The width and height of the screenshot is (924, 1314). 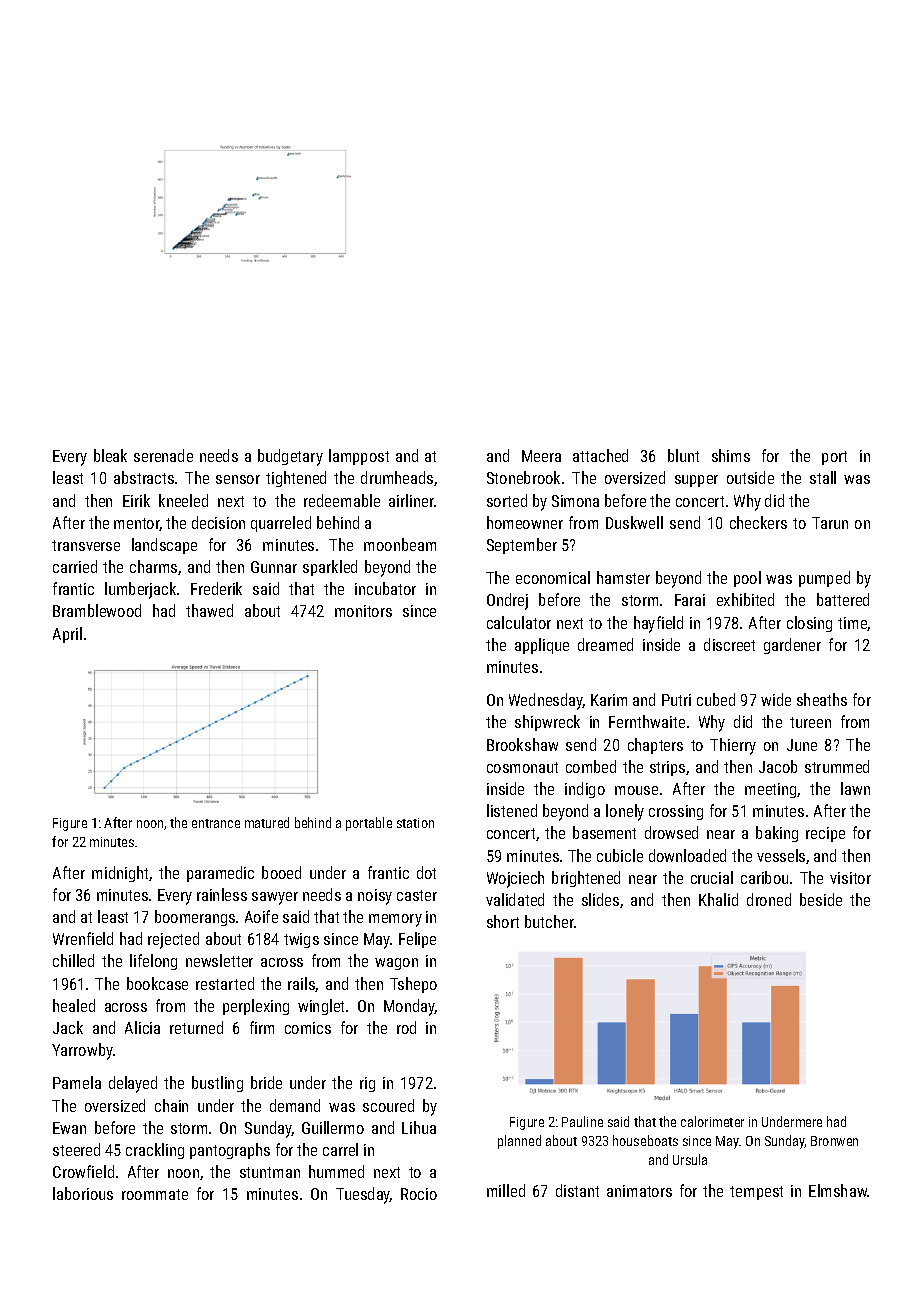 I want to click on Wojciech, so click(x=515, y=879).
